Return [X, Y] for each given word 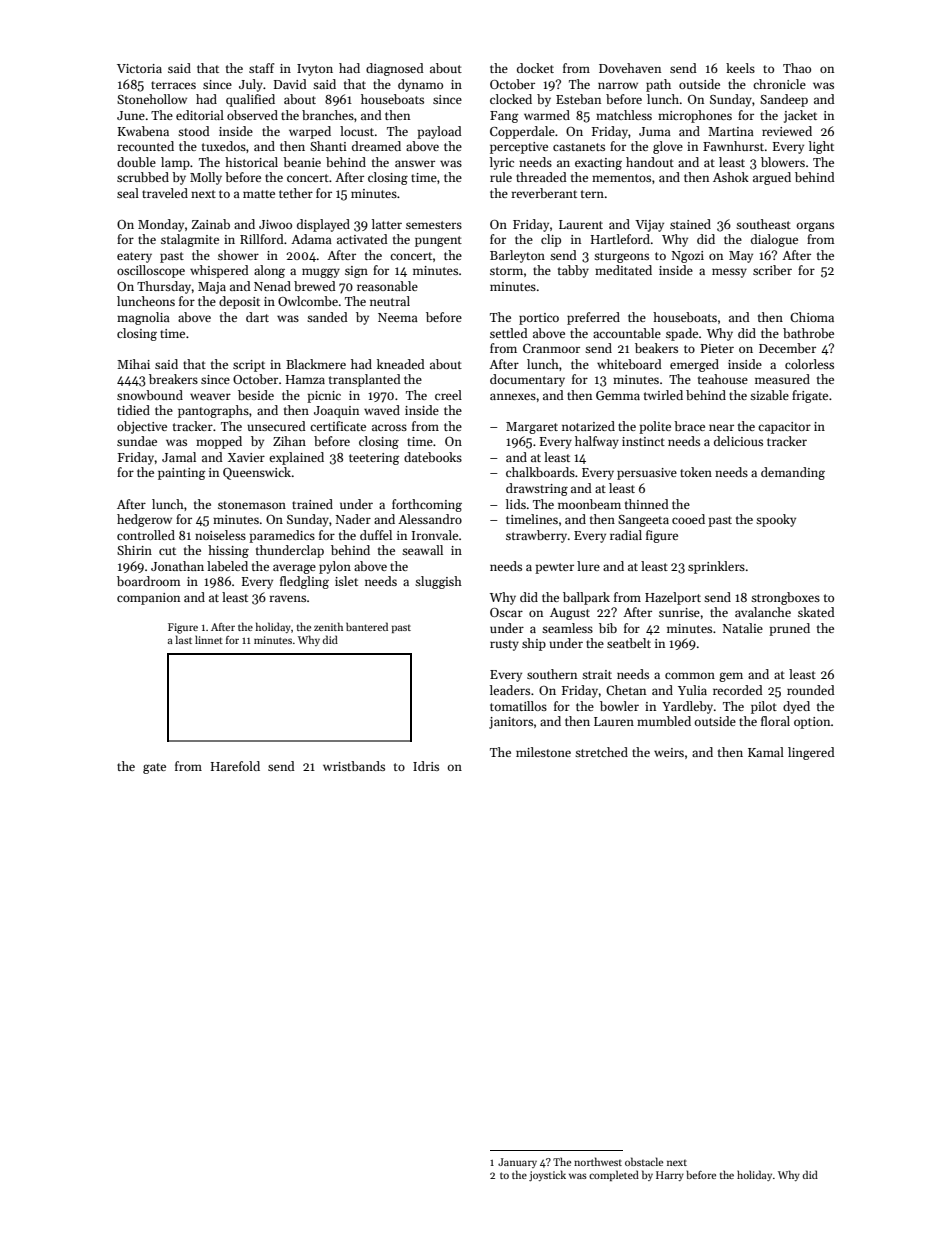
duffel [376, 535]
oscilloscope [151, 271]
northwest [598, 1161]
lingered [811, 753]
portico [539, 319]
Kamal [766, 752]
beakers [656, 348]
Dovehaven [630, 68]
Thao [797, 68]
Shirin [134, 550]
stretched [601, 752]
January [517, 1163]
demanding [793, 473]
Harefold [235, 766]
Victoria [139, 68]
